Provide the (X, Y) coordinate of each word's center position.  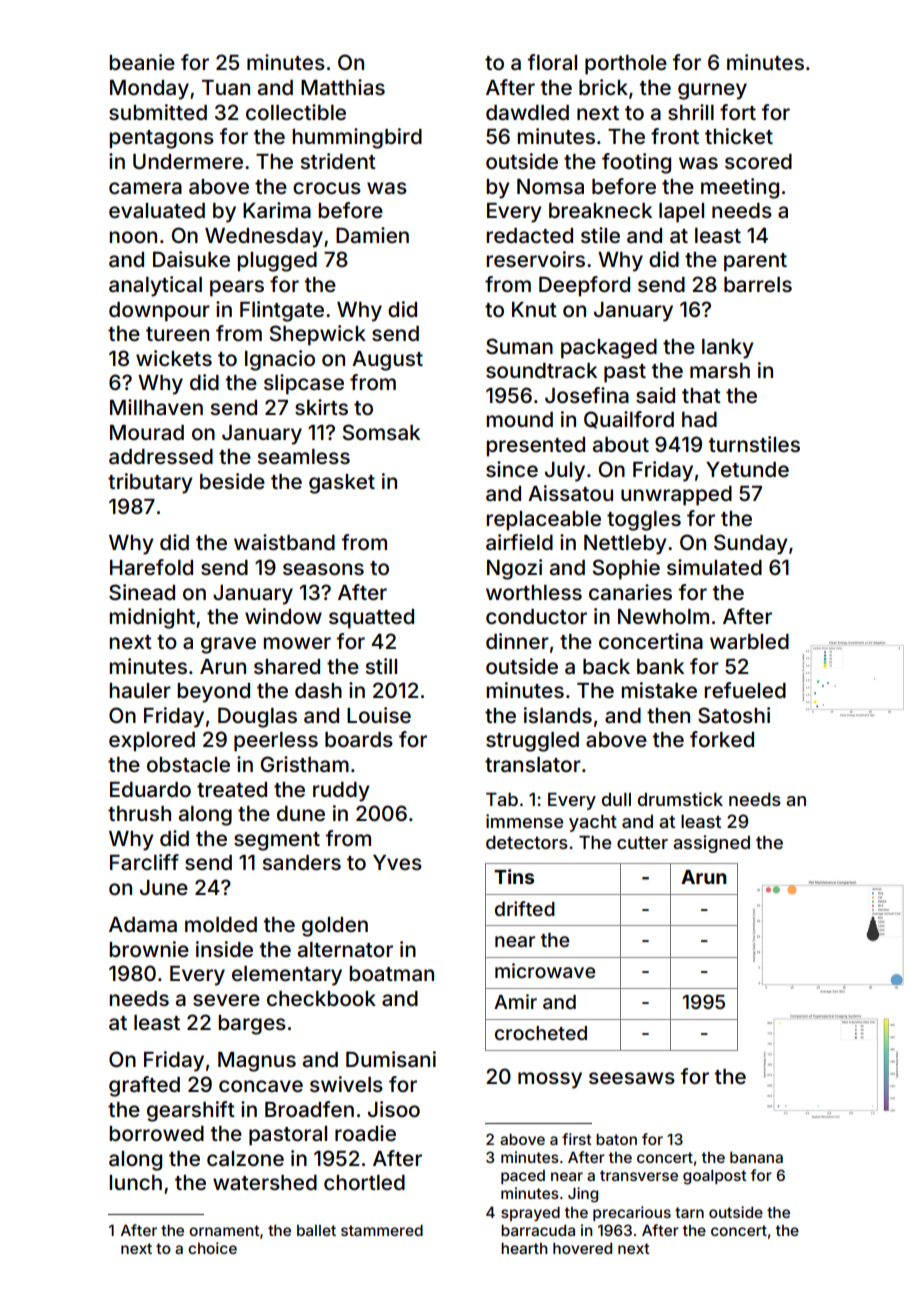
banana (756, 1157)
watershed (265, 1183)
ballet (316, 1230)
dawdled (527, 112)
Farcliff (144, 862)
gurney (712, 91)
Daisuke (191, 259)
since (512, 469)
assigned (711, 844)
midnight (152, 618)
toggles (644, 521)
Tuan (226, 87)
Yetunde (747, 469)
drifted (525, 908)
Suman (519, 346)
